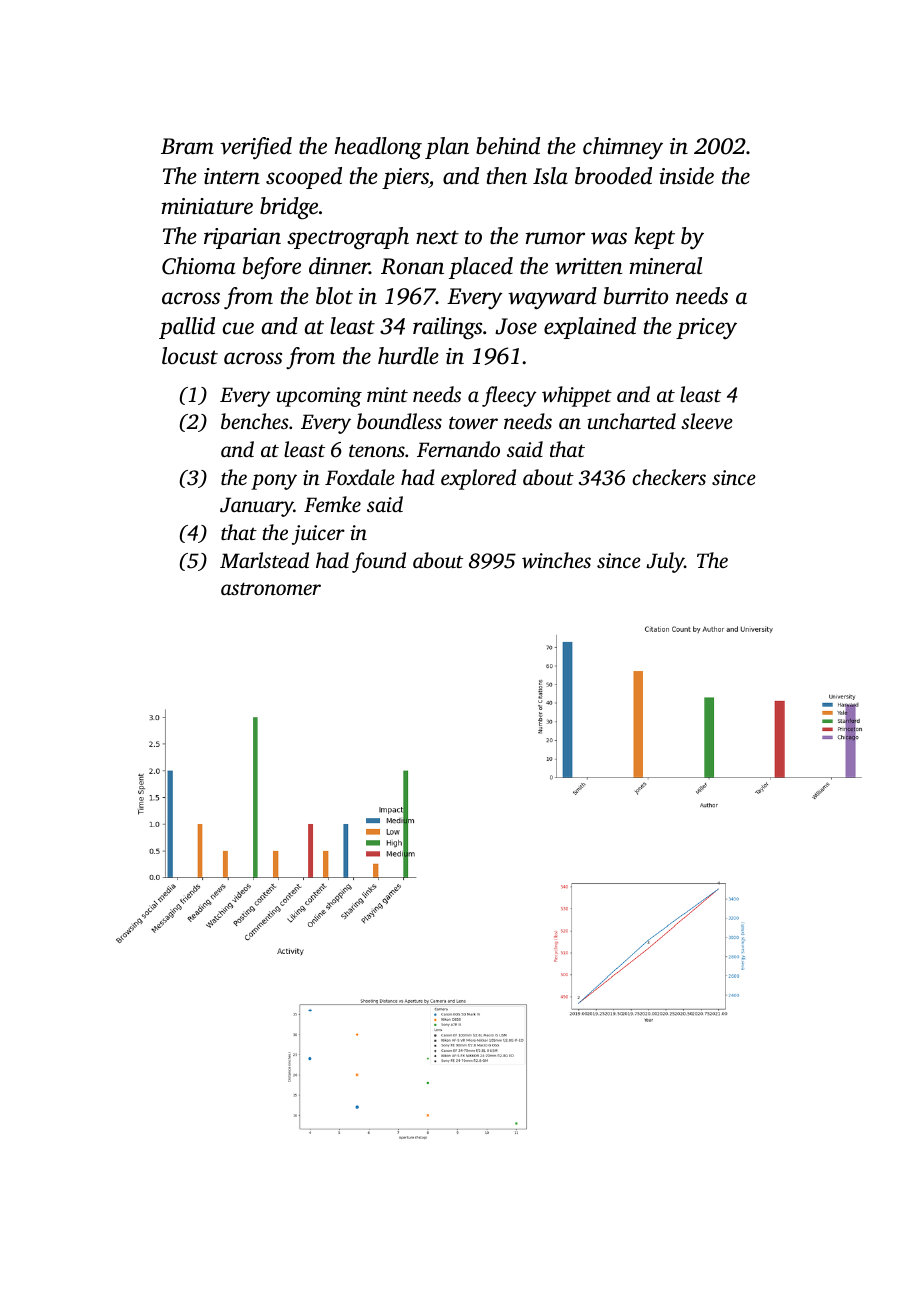 The image size is (924, 1311). I want to click on chimney, so click(623, 148).
